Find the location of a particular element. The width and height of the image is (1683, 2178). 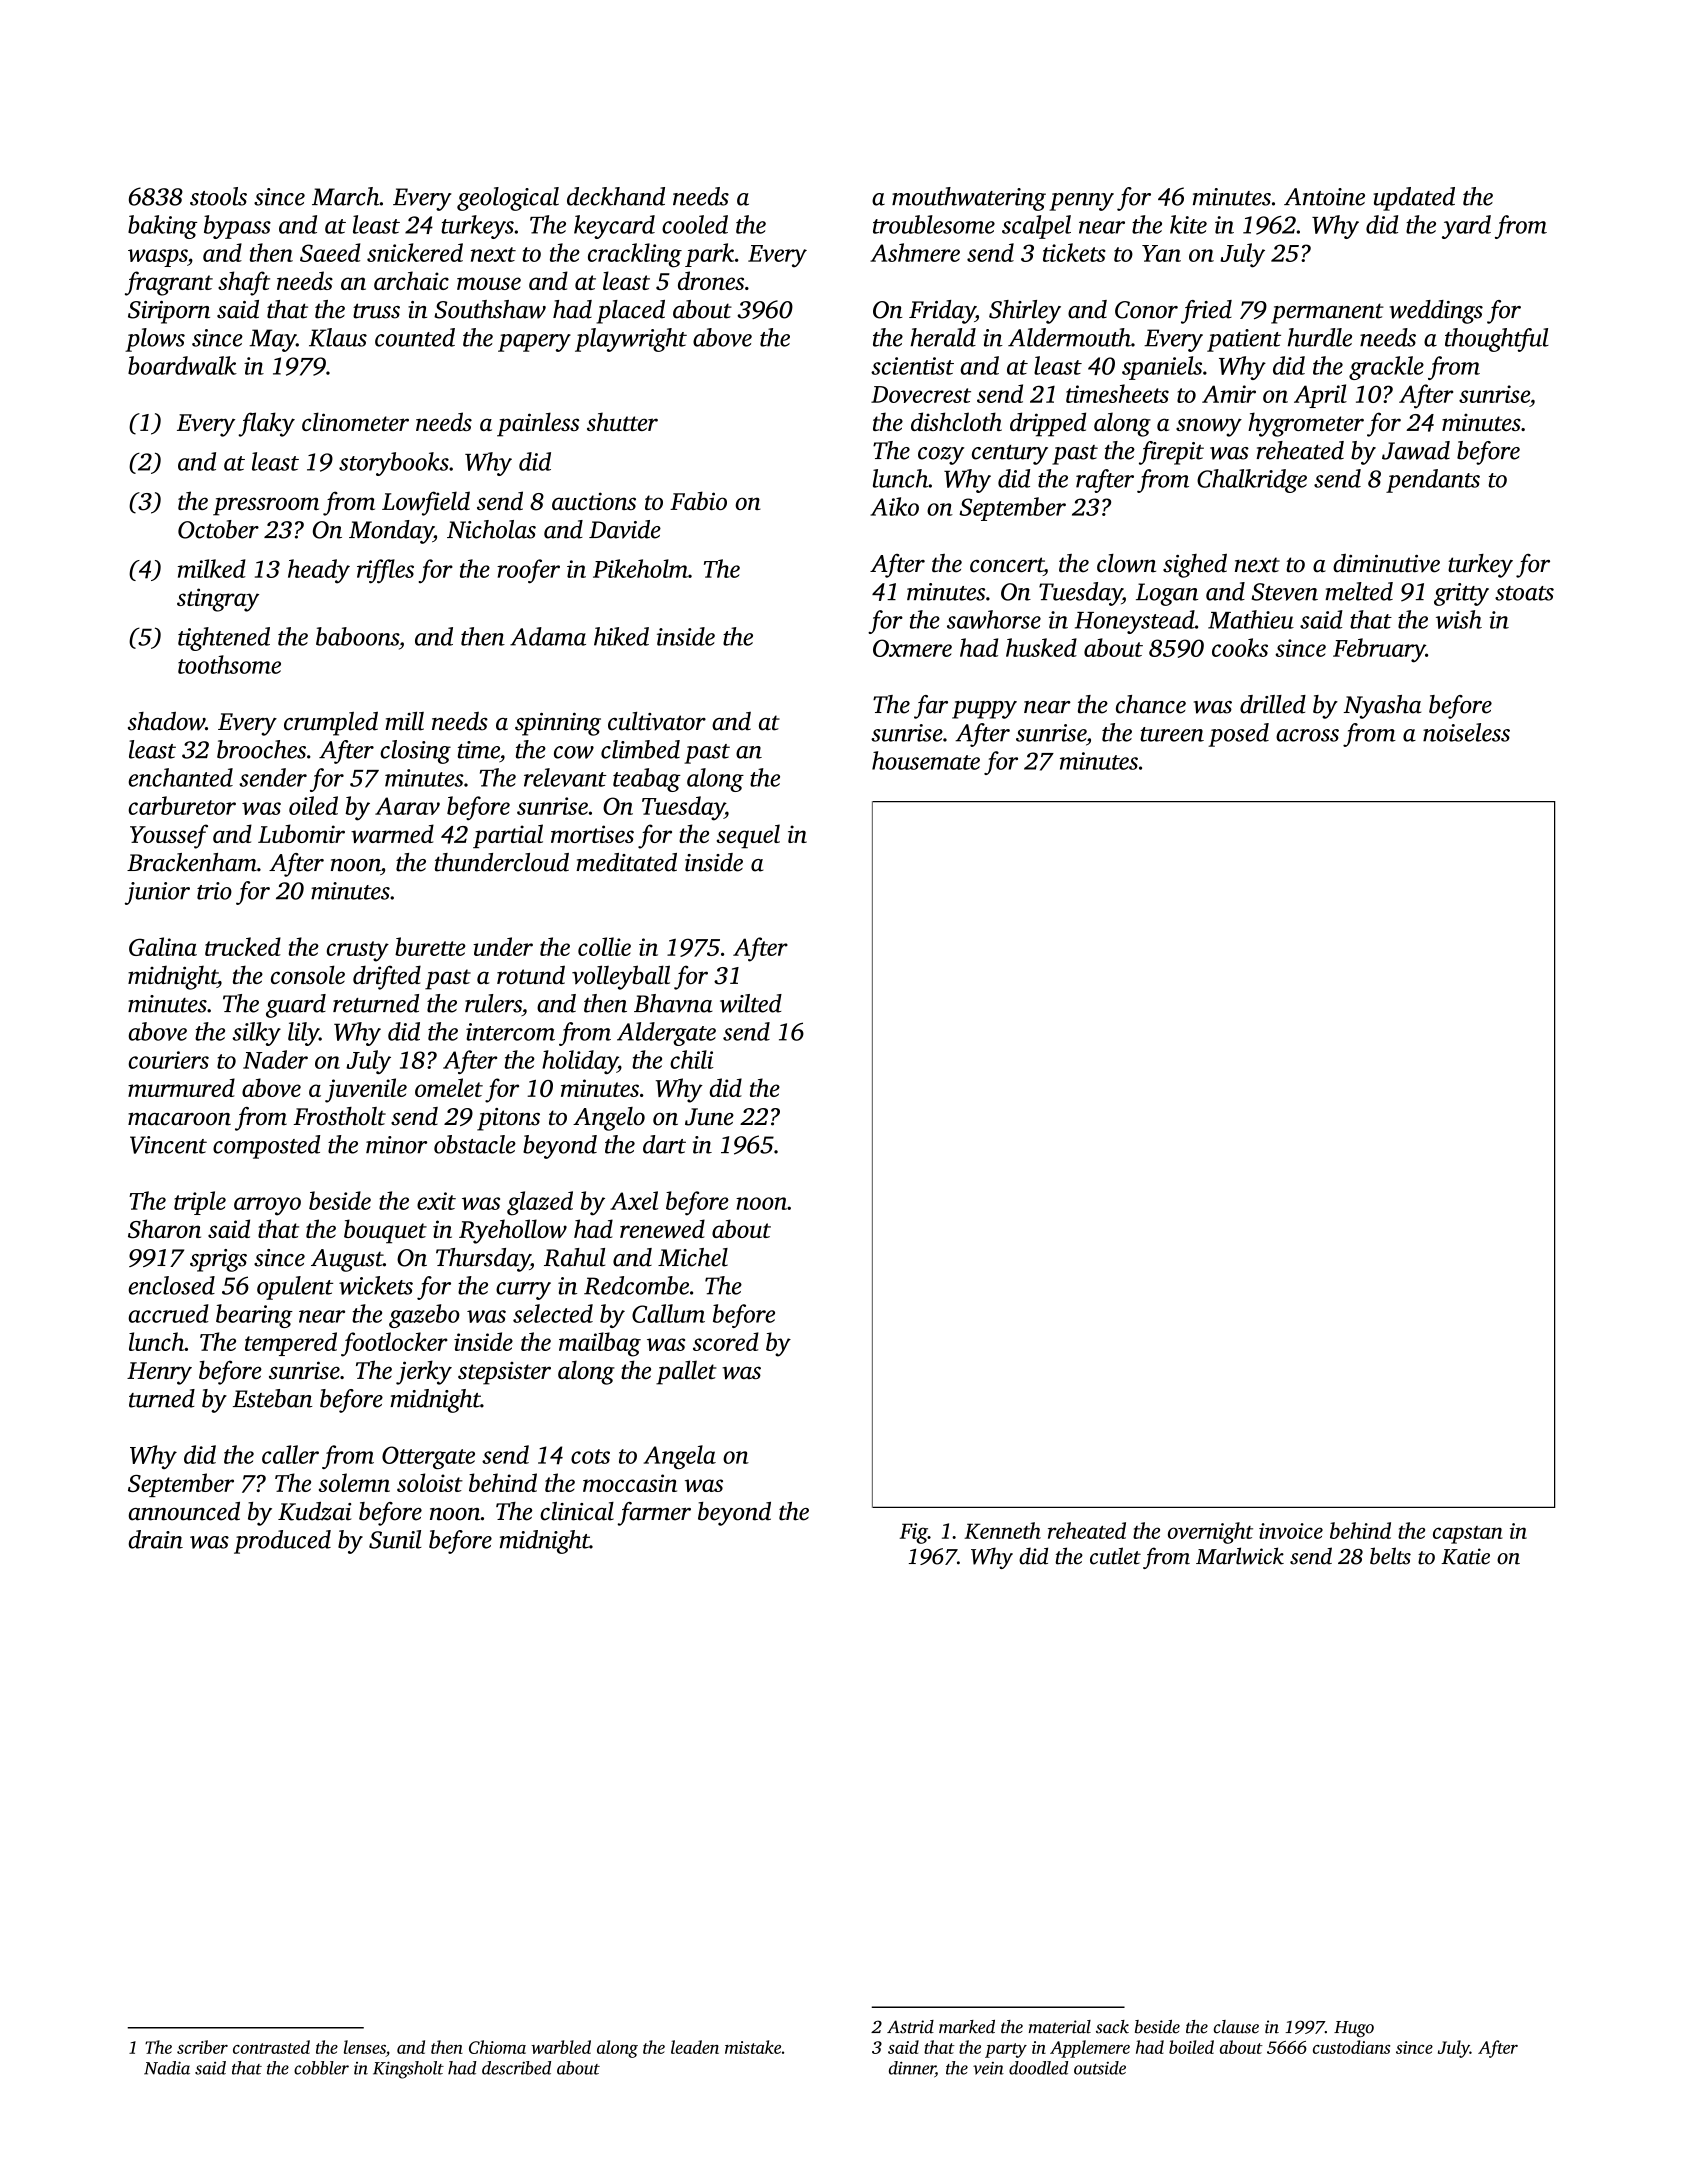

March is located at coordinates (346, 196).
